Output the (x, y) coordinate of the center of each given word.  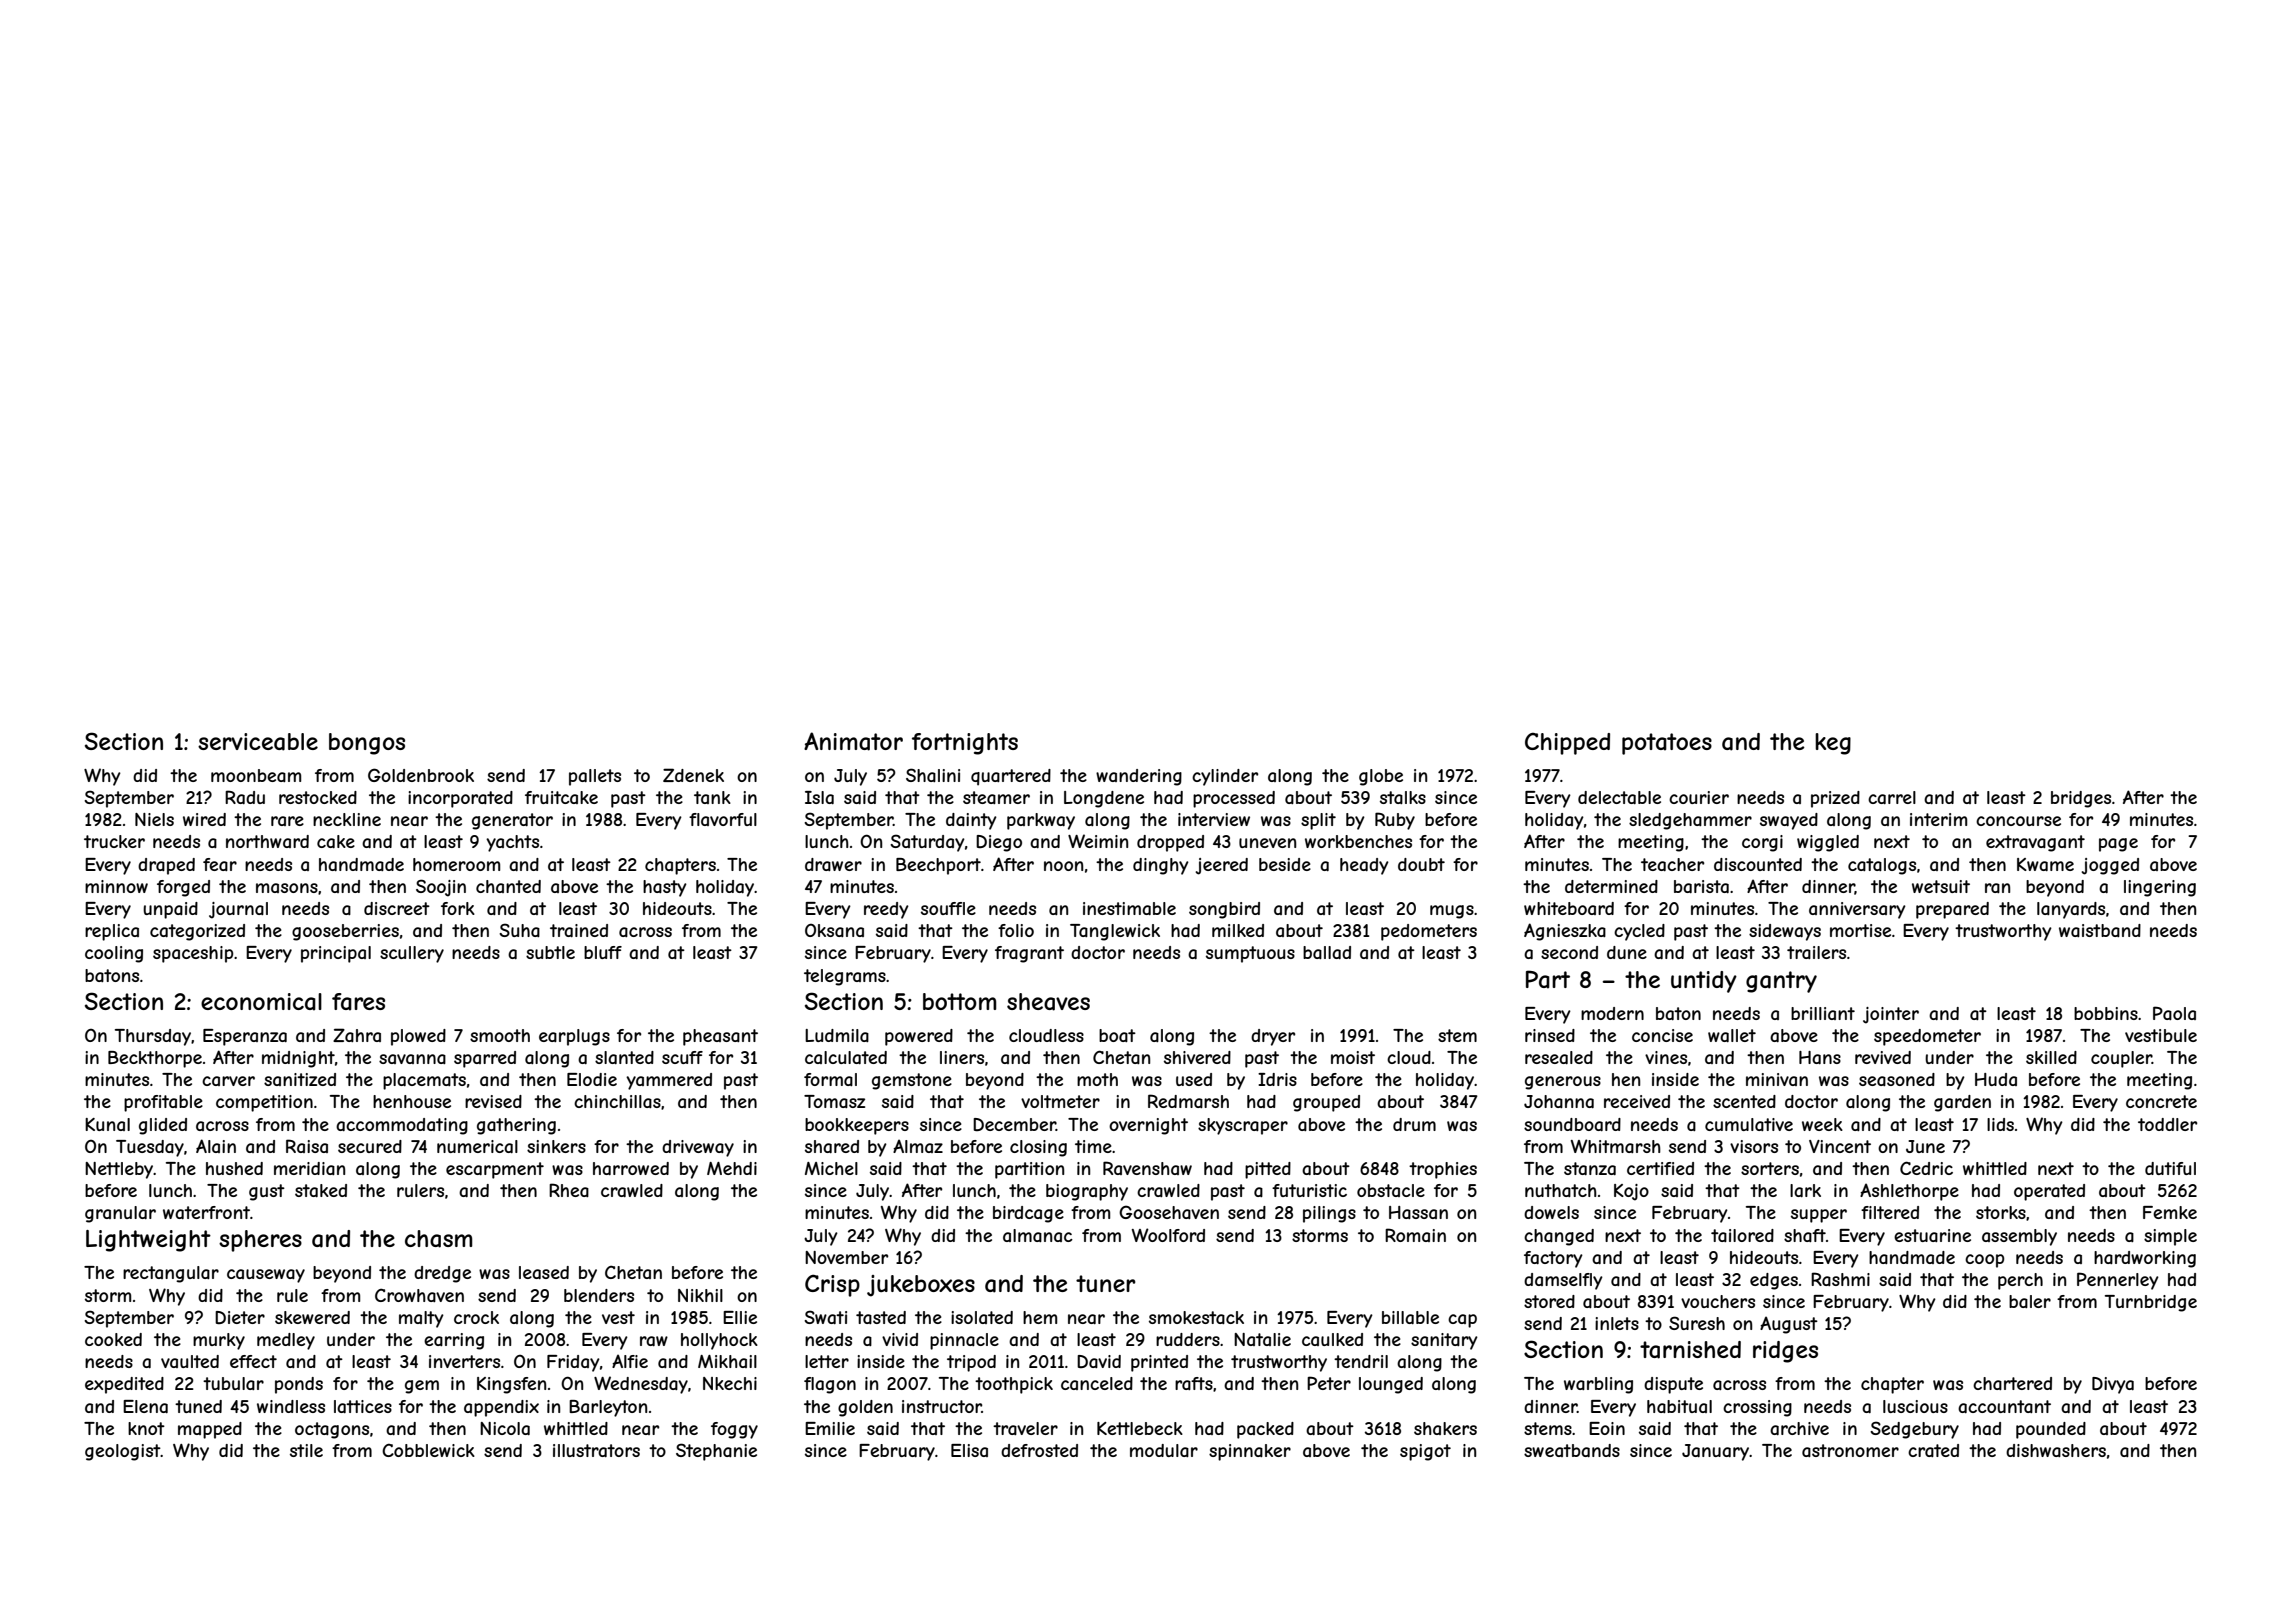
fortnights (965, 744)
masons (287, 888)
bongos (367, 744)
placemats (424, 1081)
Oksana (834, 930)
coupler (2121, 1059)
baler (2030, 1301)
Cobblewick (428, 1450)
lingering (2160, 888)
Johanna (1559, 1101)
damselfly (1563, 1281)
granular (120, 1214)
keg (1833, 744)
